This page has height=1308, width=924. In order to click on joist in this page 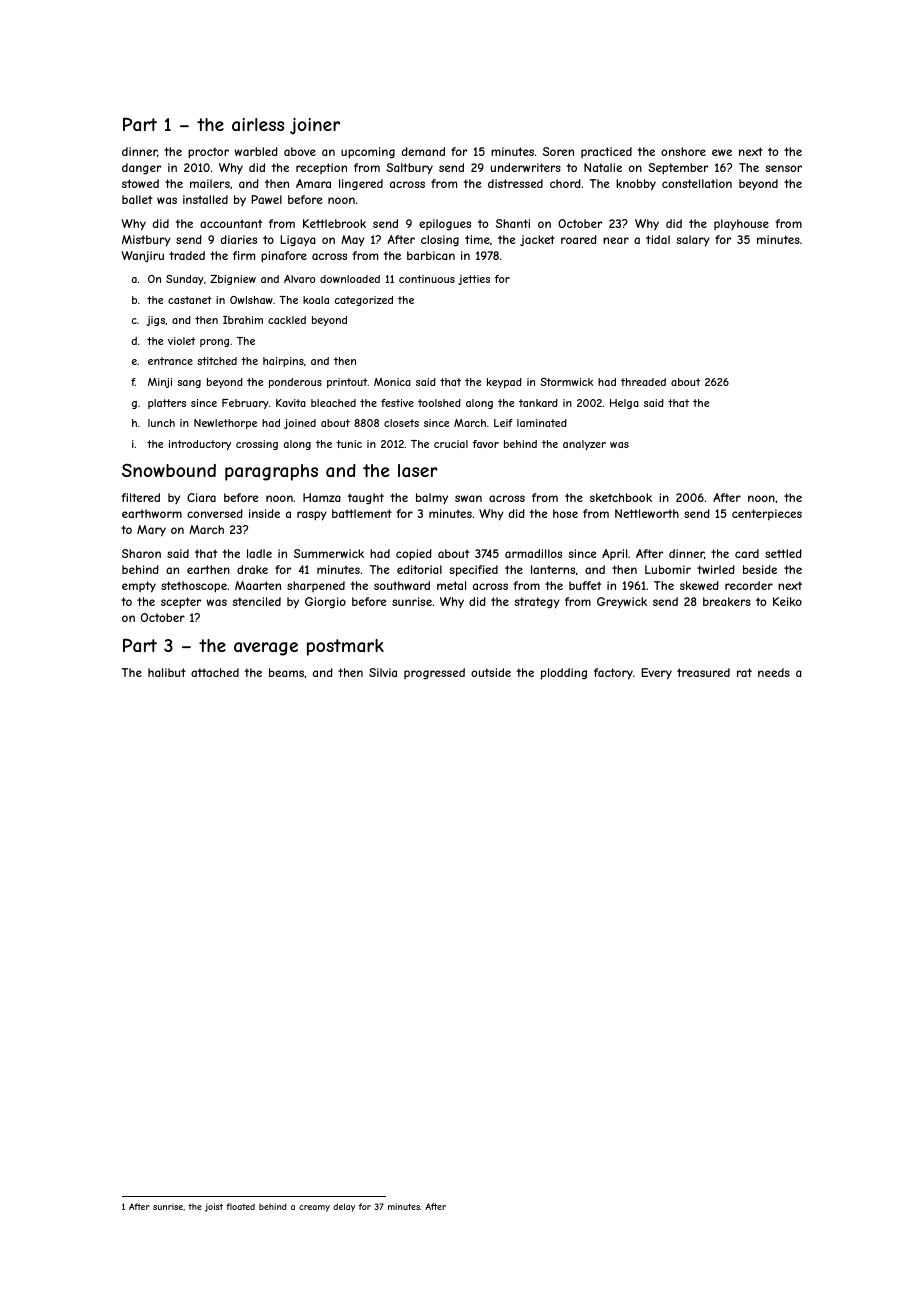, I will do `click(214, 1207)`.
